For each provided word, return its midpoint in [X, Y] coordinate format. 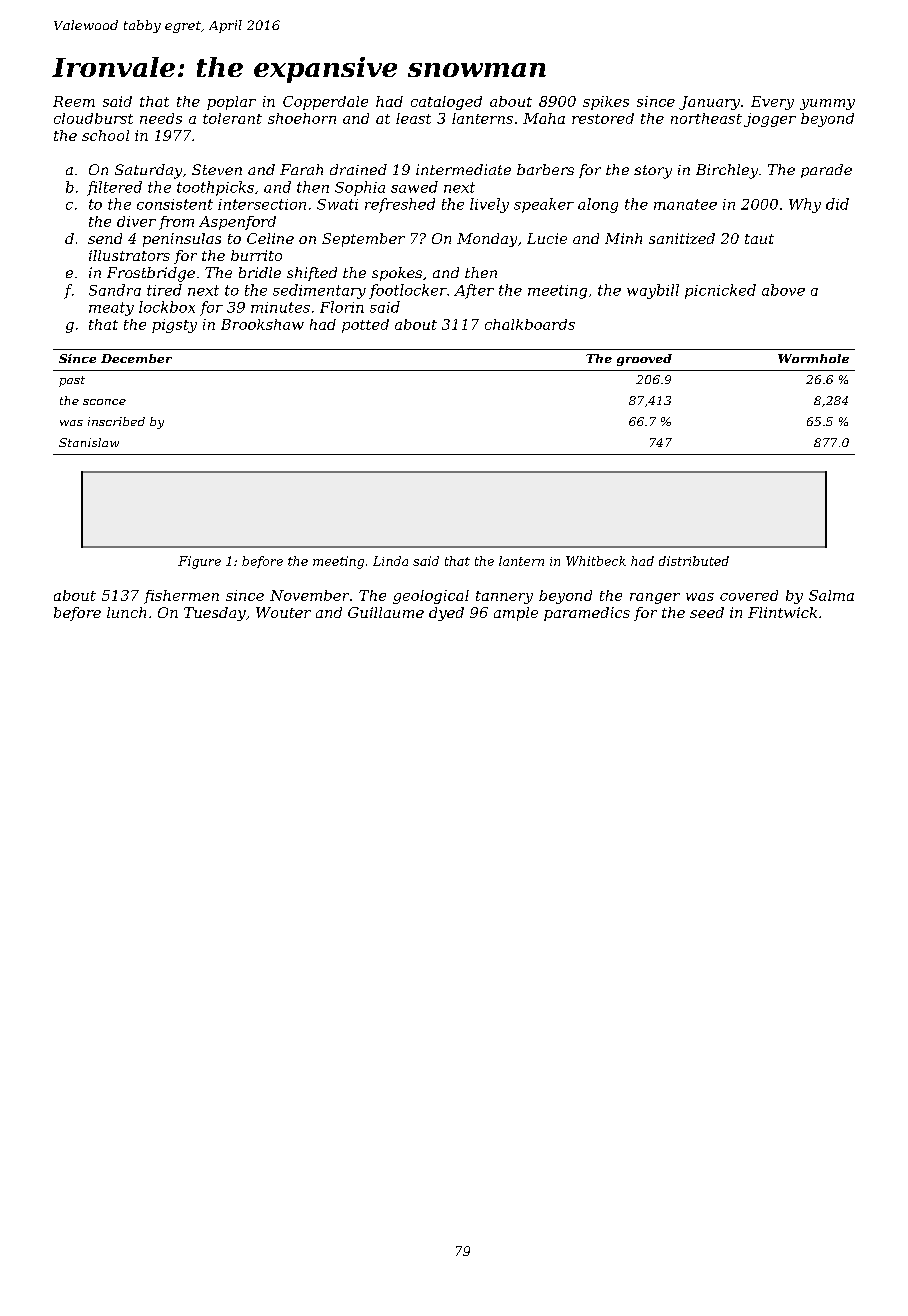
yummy [827, 104]
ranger [655, 598]
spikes [606, 103]
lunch [126, 612]
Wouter [283, 612]
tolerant [232, 118]
